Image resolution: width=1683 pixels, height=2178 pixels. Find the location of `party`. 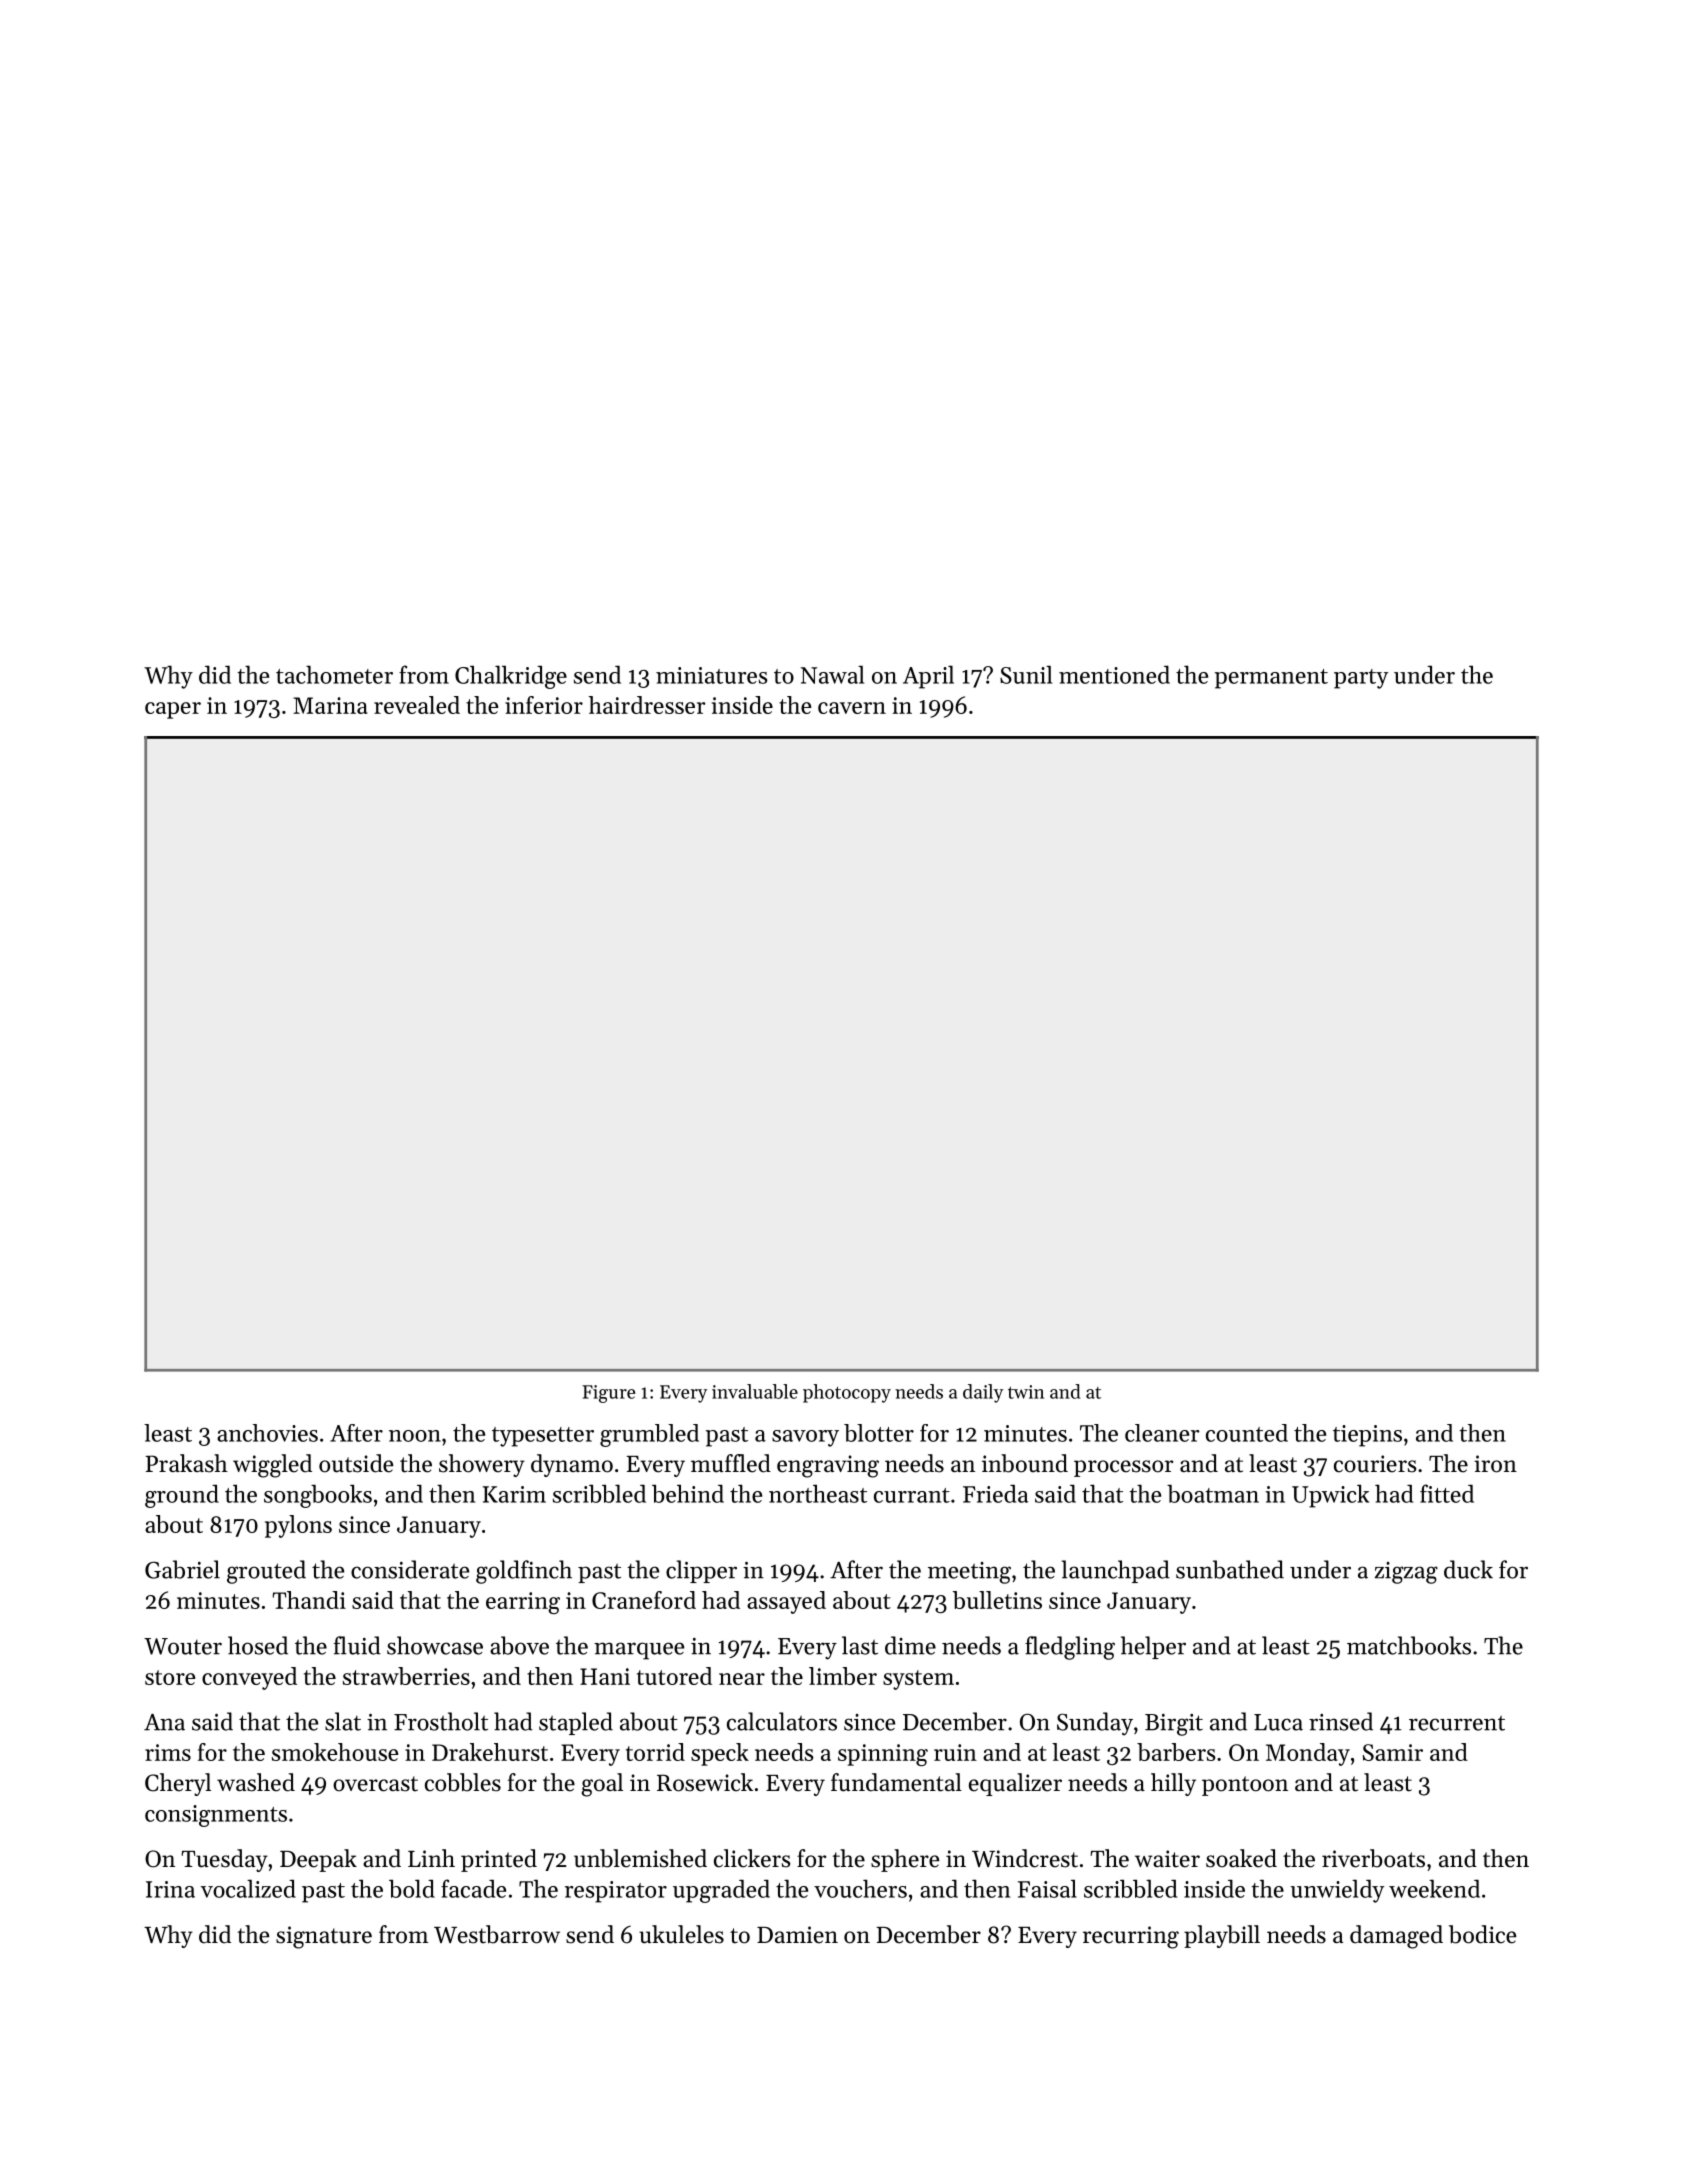

party is located at coordinates (1361, 679).
